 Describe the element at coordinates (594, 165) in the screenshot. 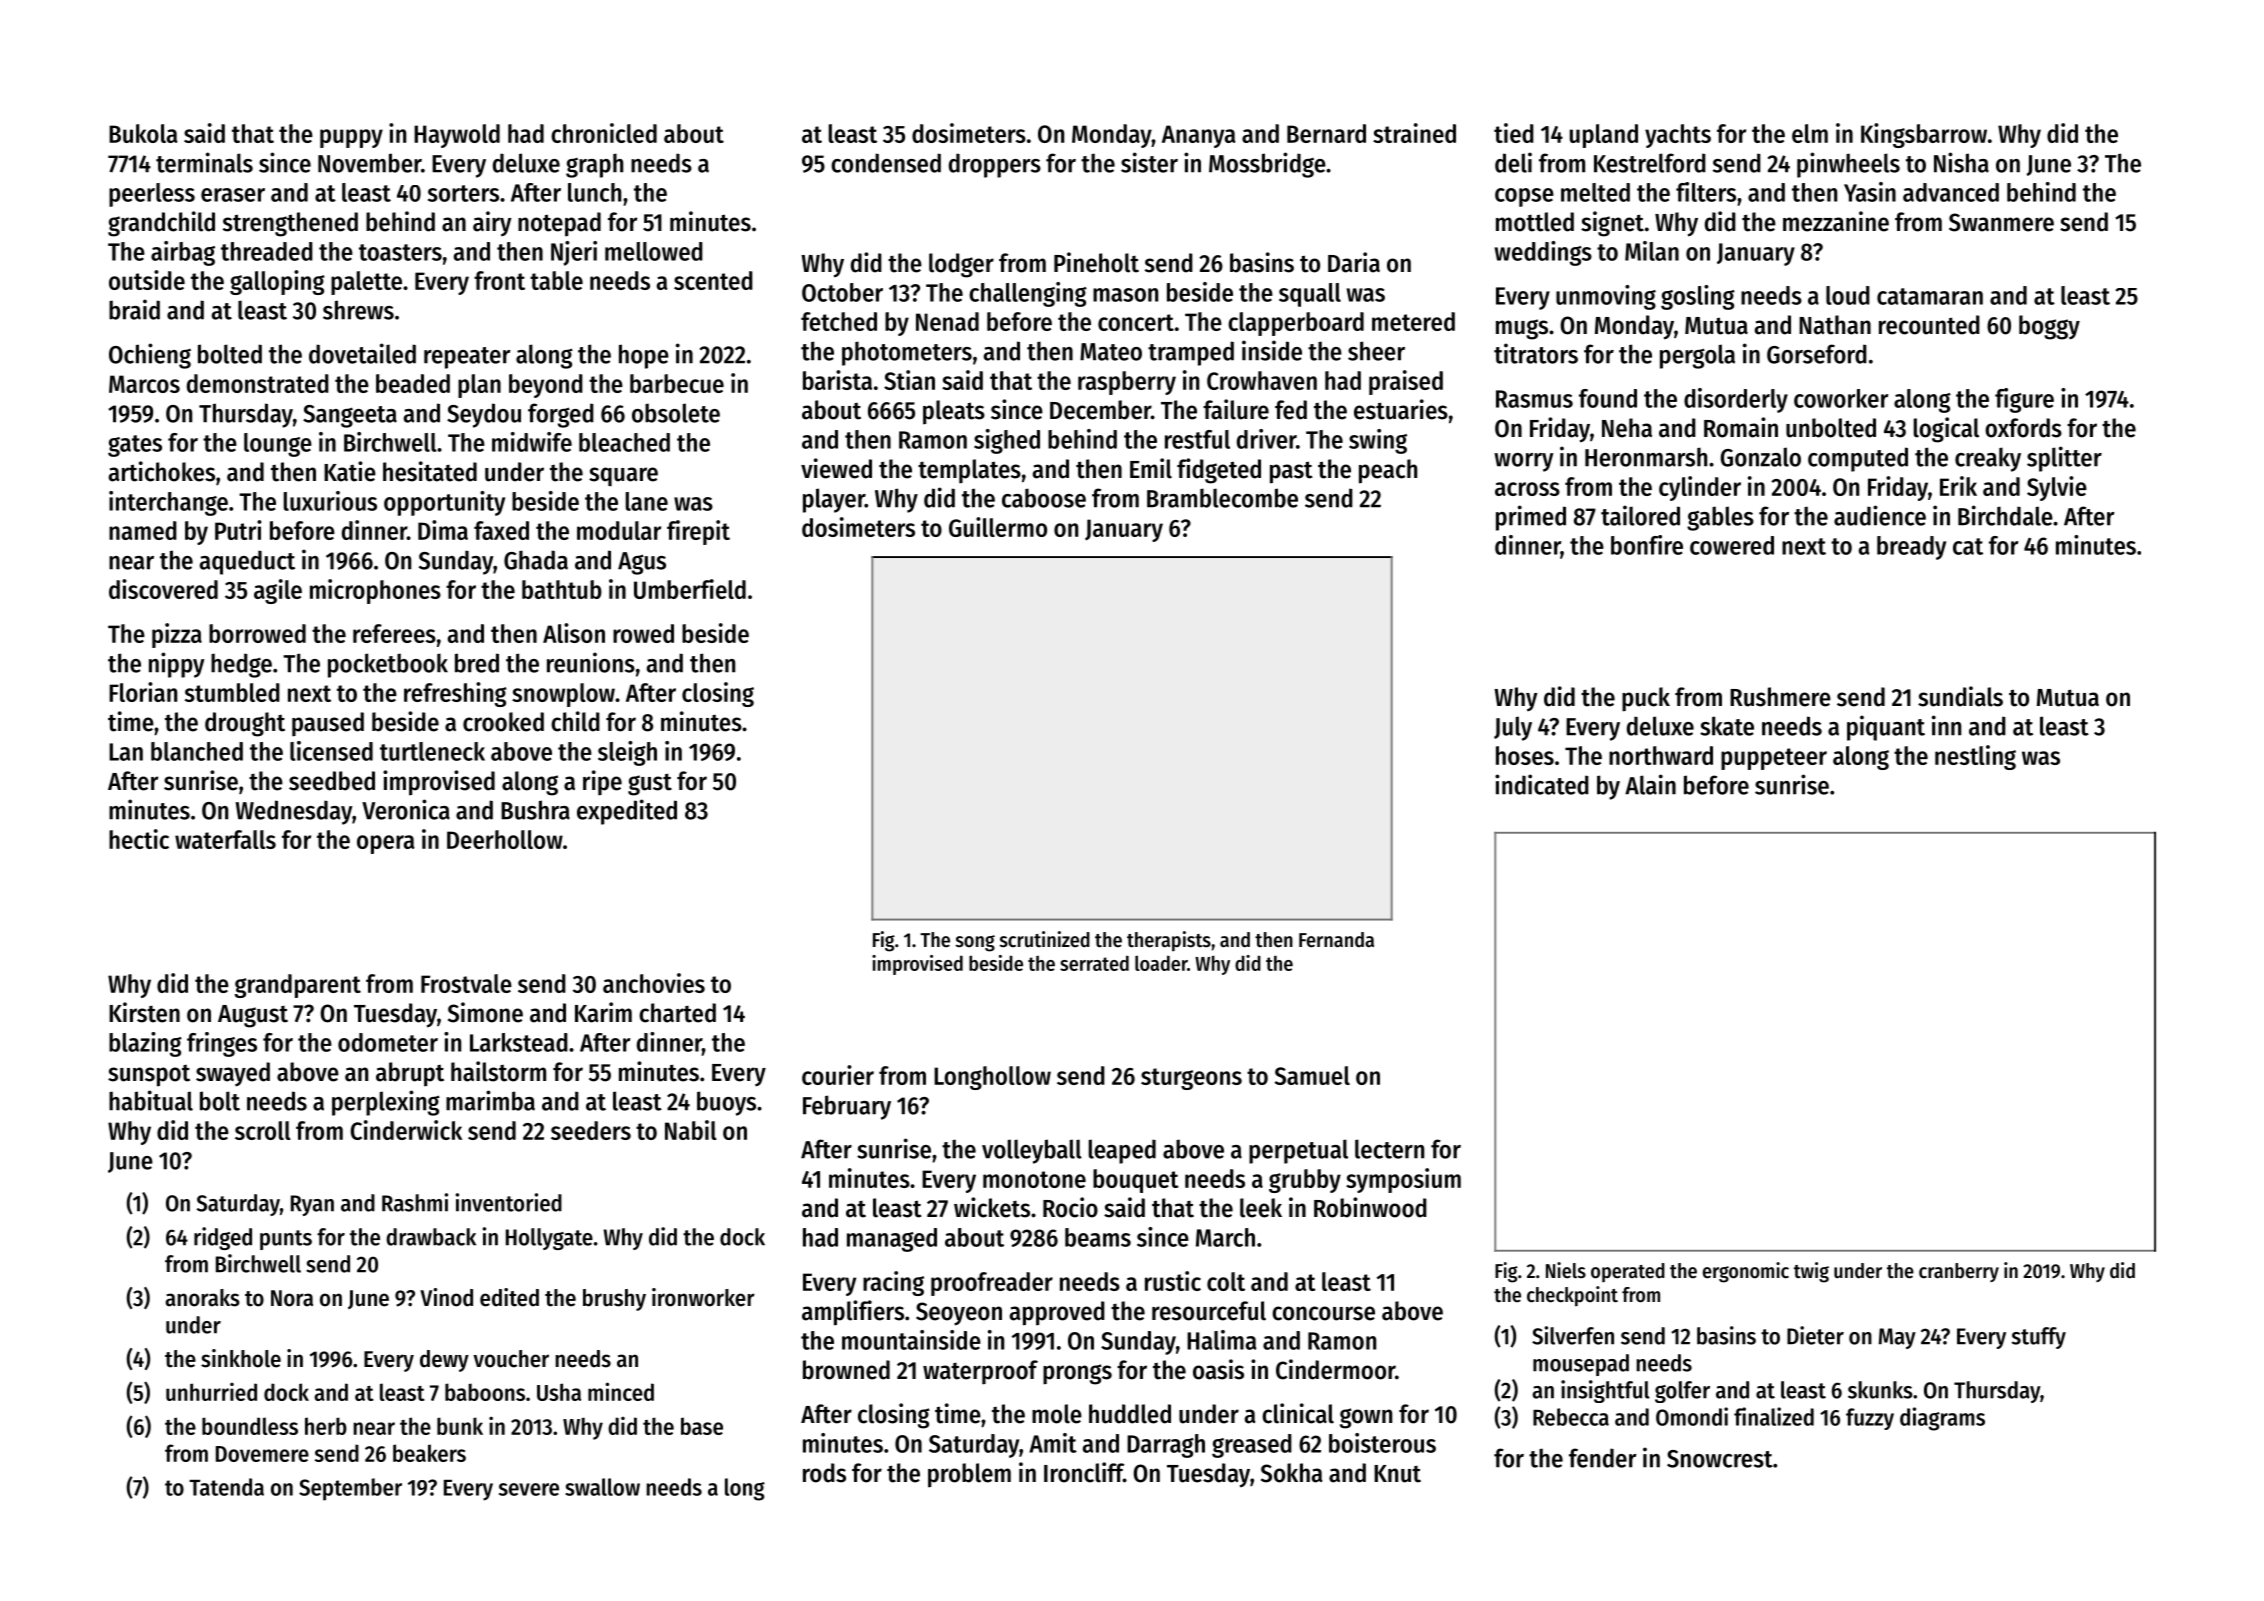

I see `graph` at that location.
